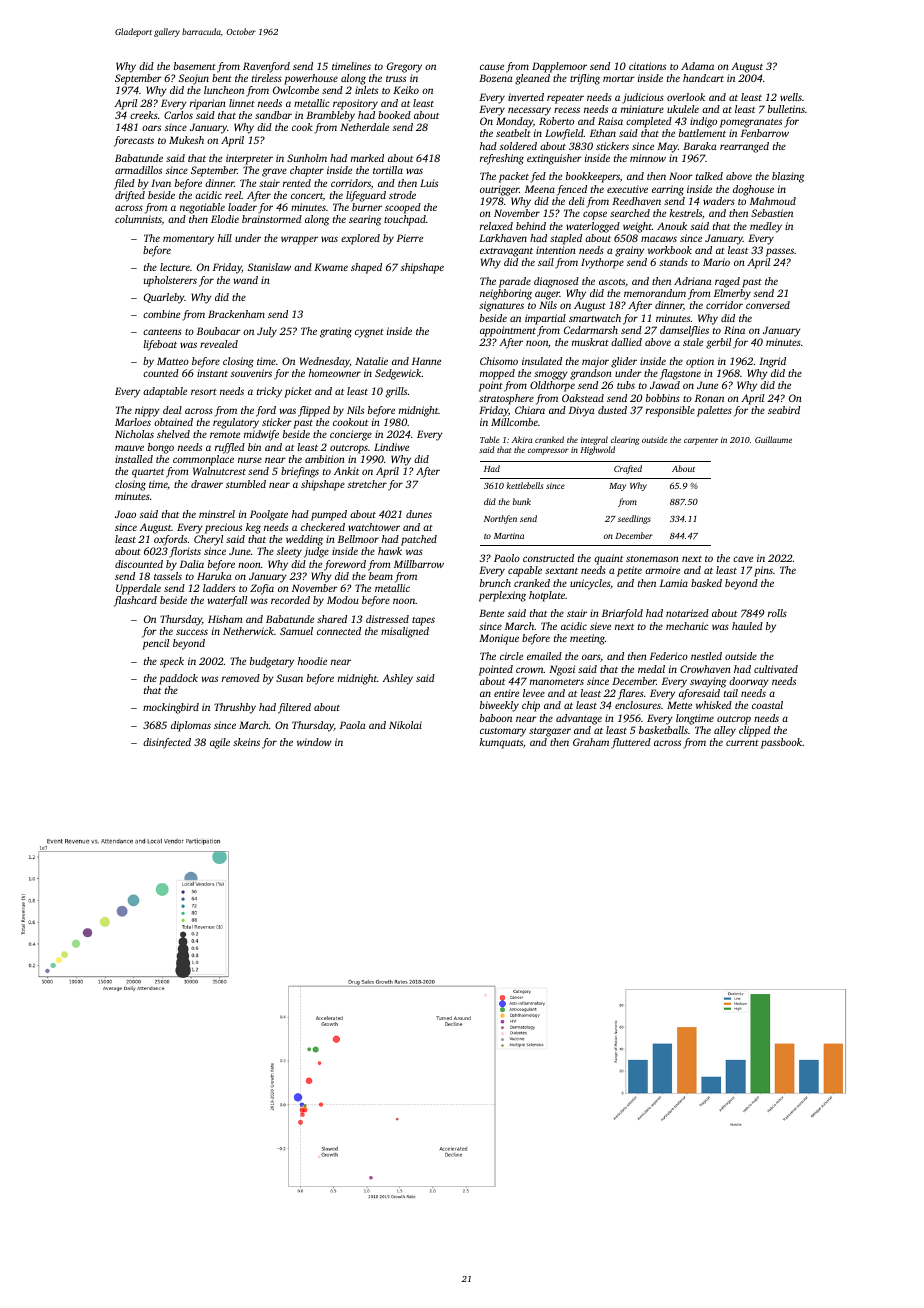 The height and width of the screenshot is (1308, 924). What do you see at coordinates (501, 743) in the screenshot?
I see `kumquats` at bounding box center [501, 743].
